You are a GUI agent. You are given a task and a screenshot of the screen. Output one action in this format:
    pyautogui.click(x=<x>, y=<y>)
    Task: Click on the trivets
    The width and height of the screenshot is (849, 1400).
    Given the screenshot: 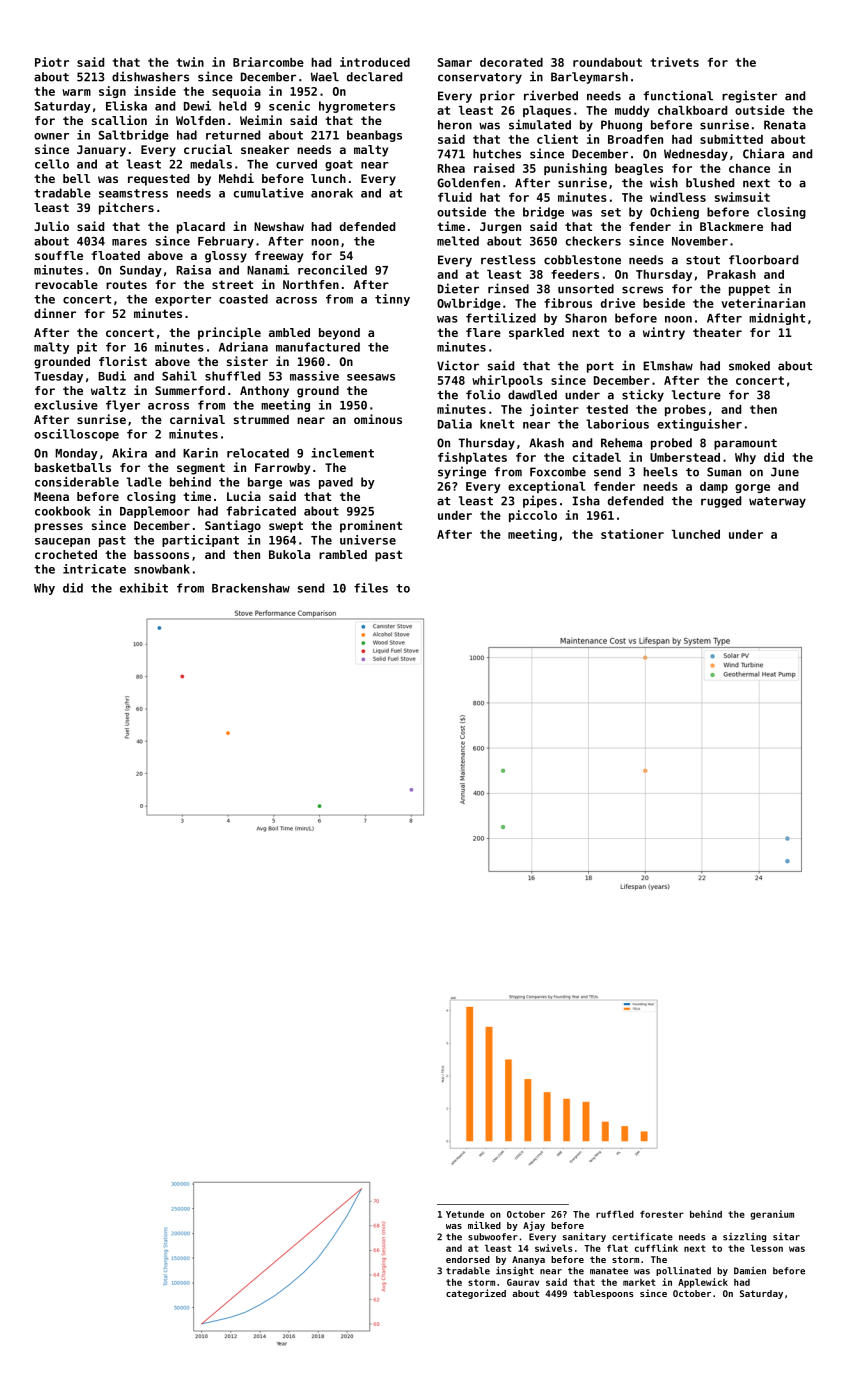 What is the action you would take?
    pyautogui.click(x=674, y=62)
